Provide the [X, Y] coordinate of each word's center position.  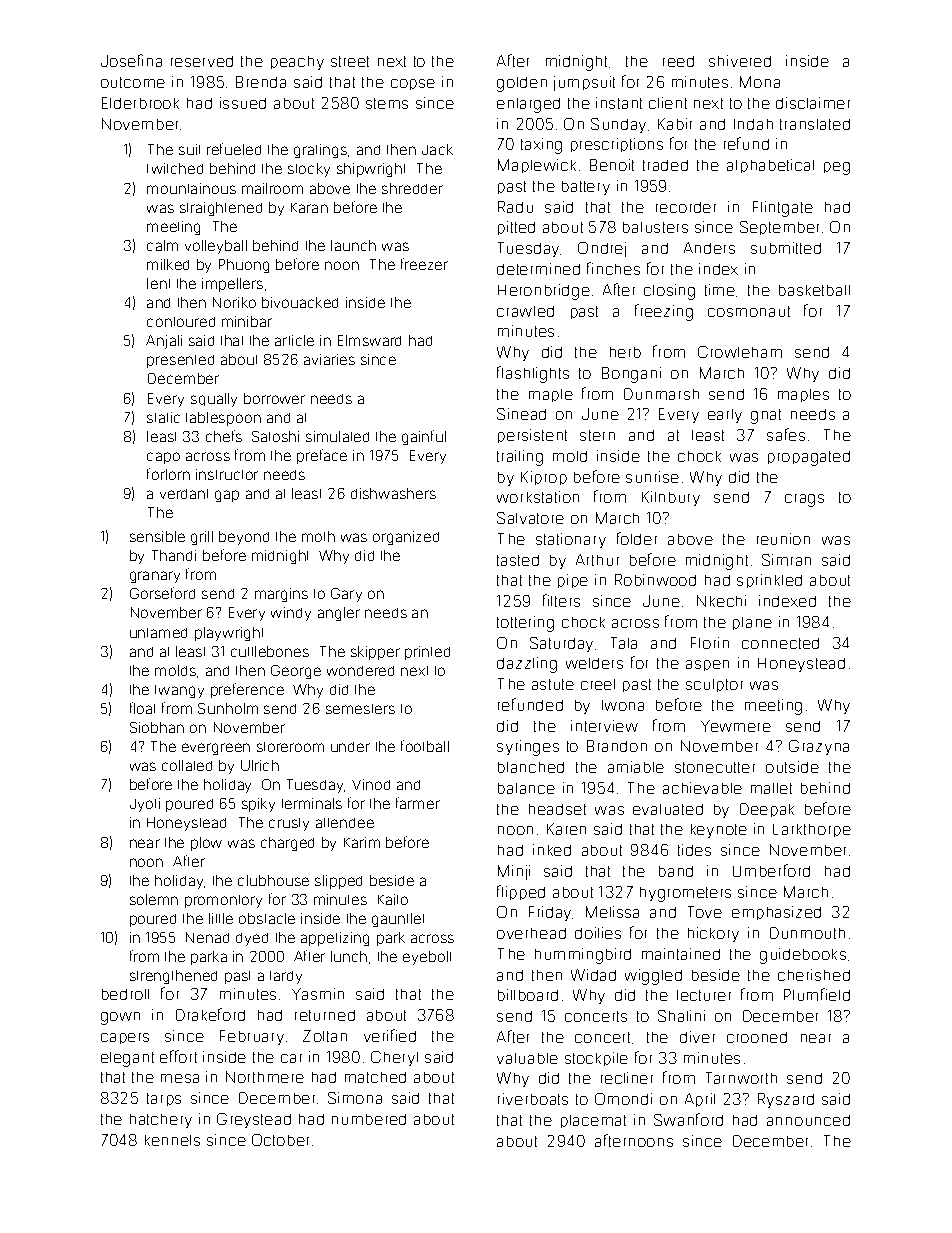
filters [561, 600]
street [350, 61]
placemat [593, 1121]
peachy [297, 63]
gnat [766, 416]
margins [281, 595]
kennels [172, 1140]
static [163, 417]
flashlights [533, 374]
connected [780, 643]
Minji [514, 872]
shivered [740, 61]
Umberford [771, 870]
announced [808, 1120]
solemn [154, 899]
